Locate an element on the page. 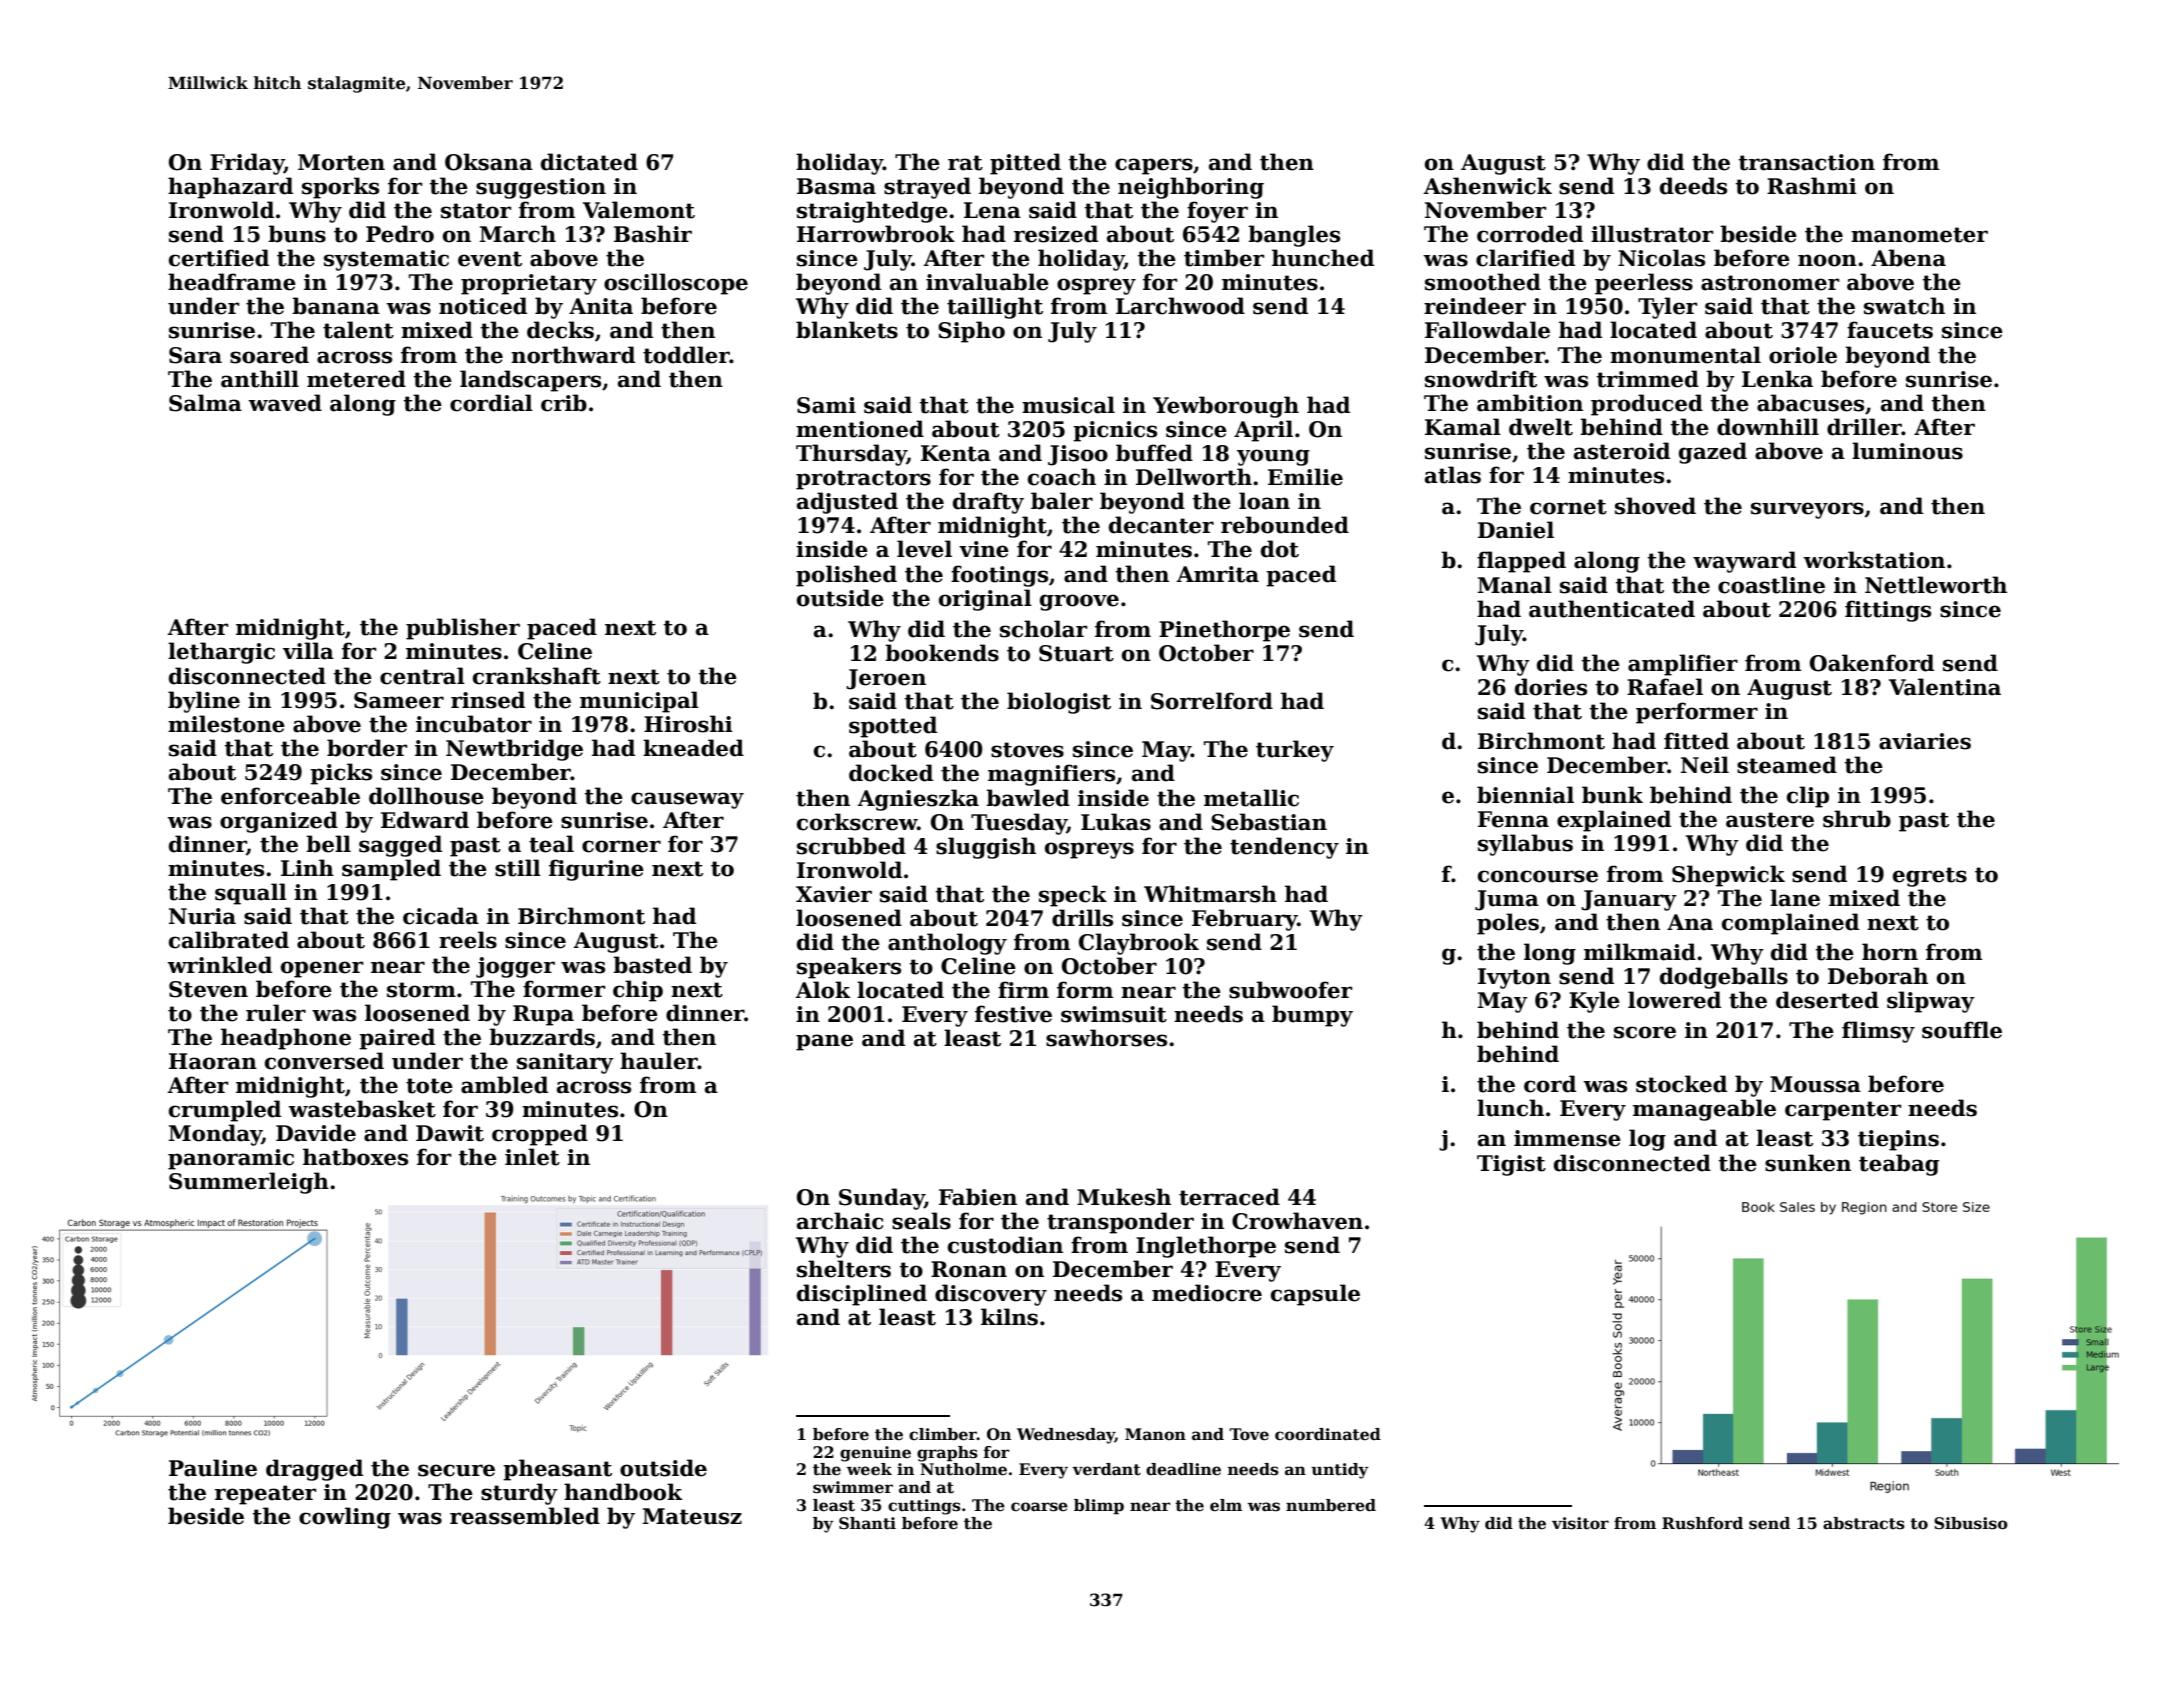 This document has height=1683, width=2178. Rafael is located at coordinates (1665, 687).
